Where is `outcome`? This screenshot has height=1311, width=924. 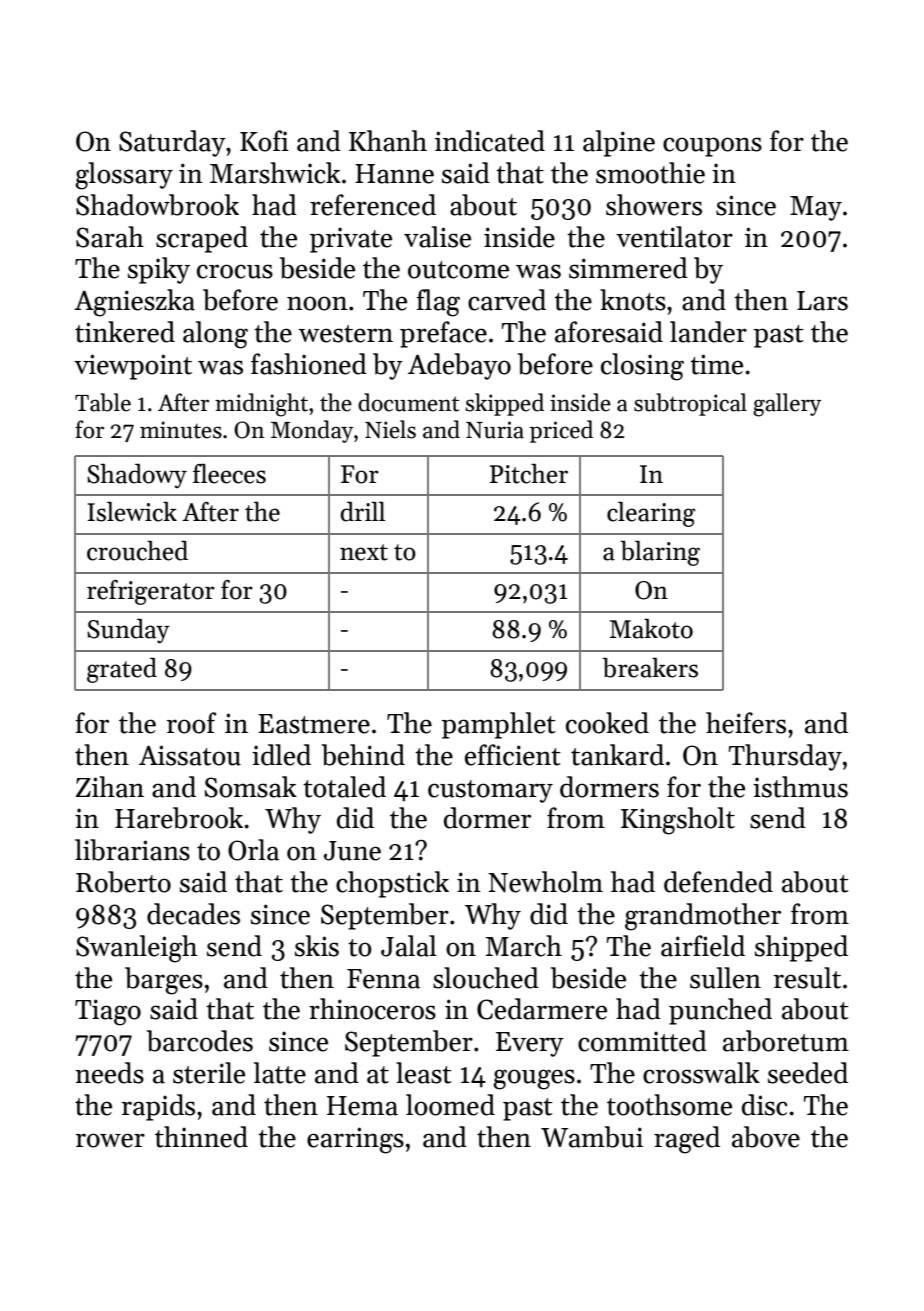
outcome is located at coordinates (458, 270).
